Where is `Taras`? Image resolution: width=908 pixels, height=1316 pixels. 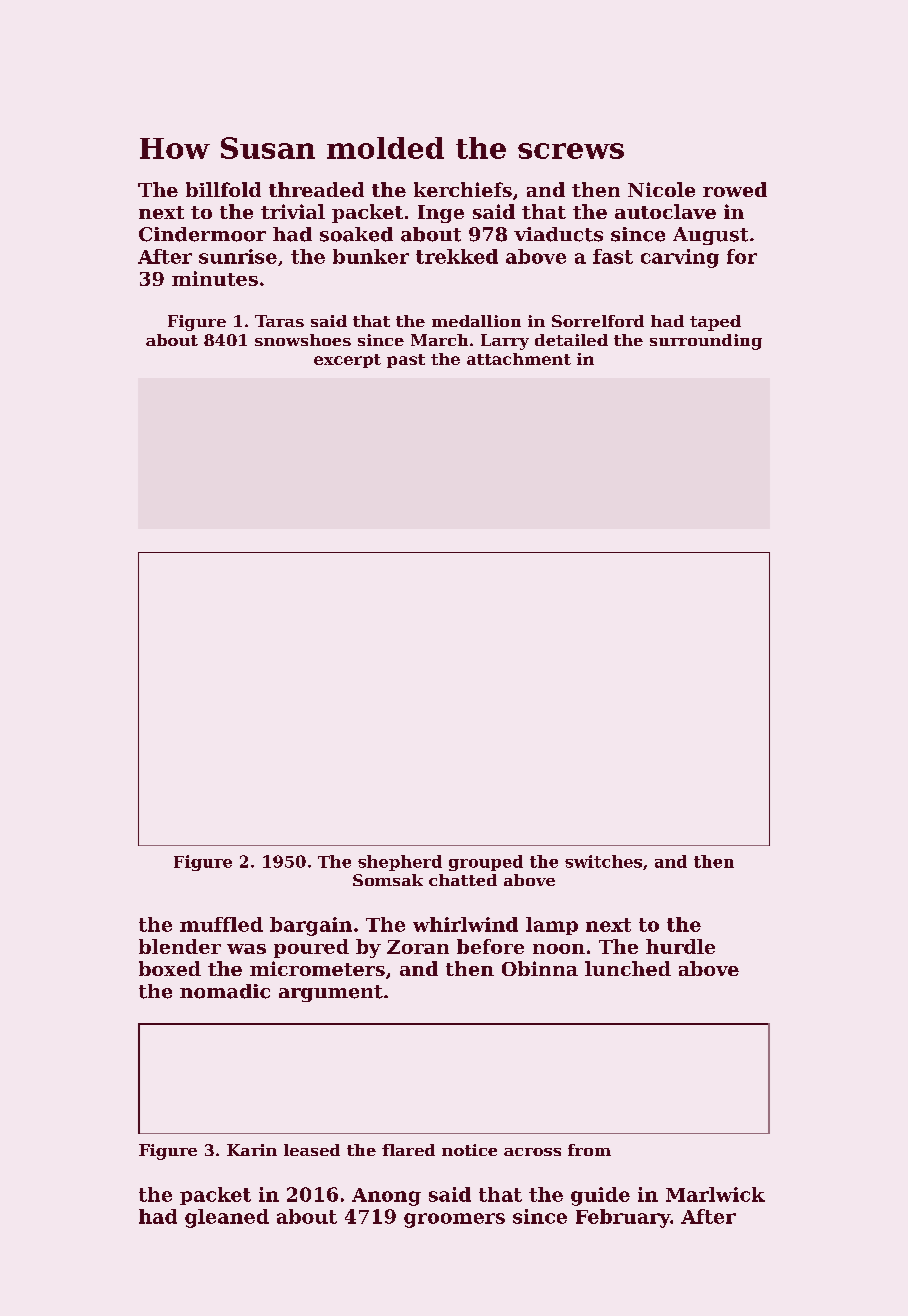
Taras is located at coordinates (279, 321).
